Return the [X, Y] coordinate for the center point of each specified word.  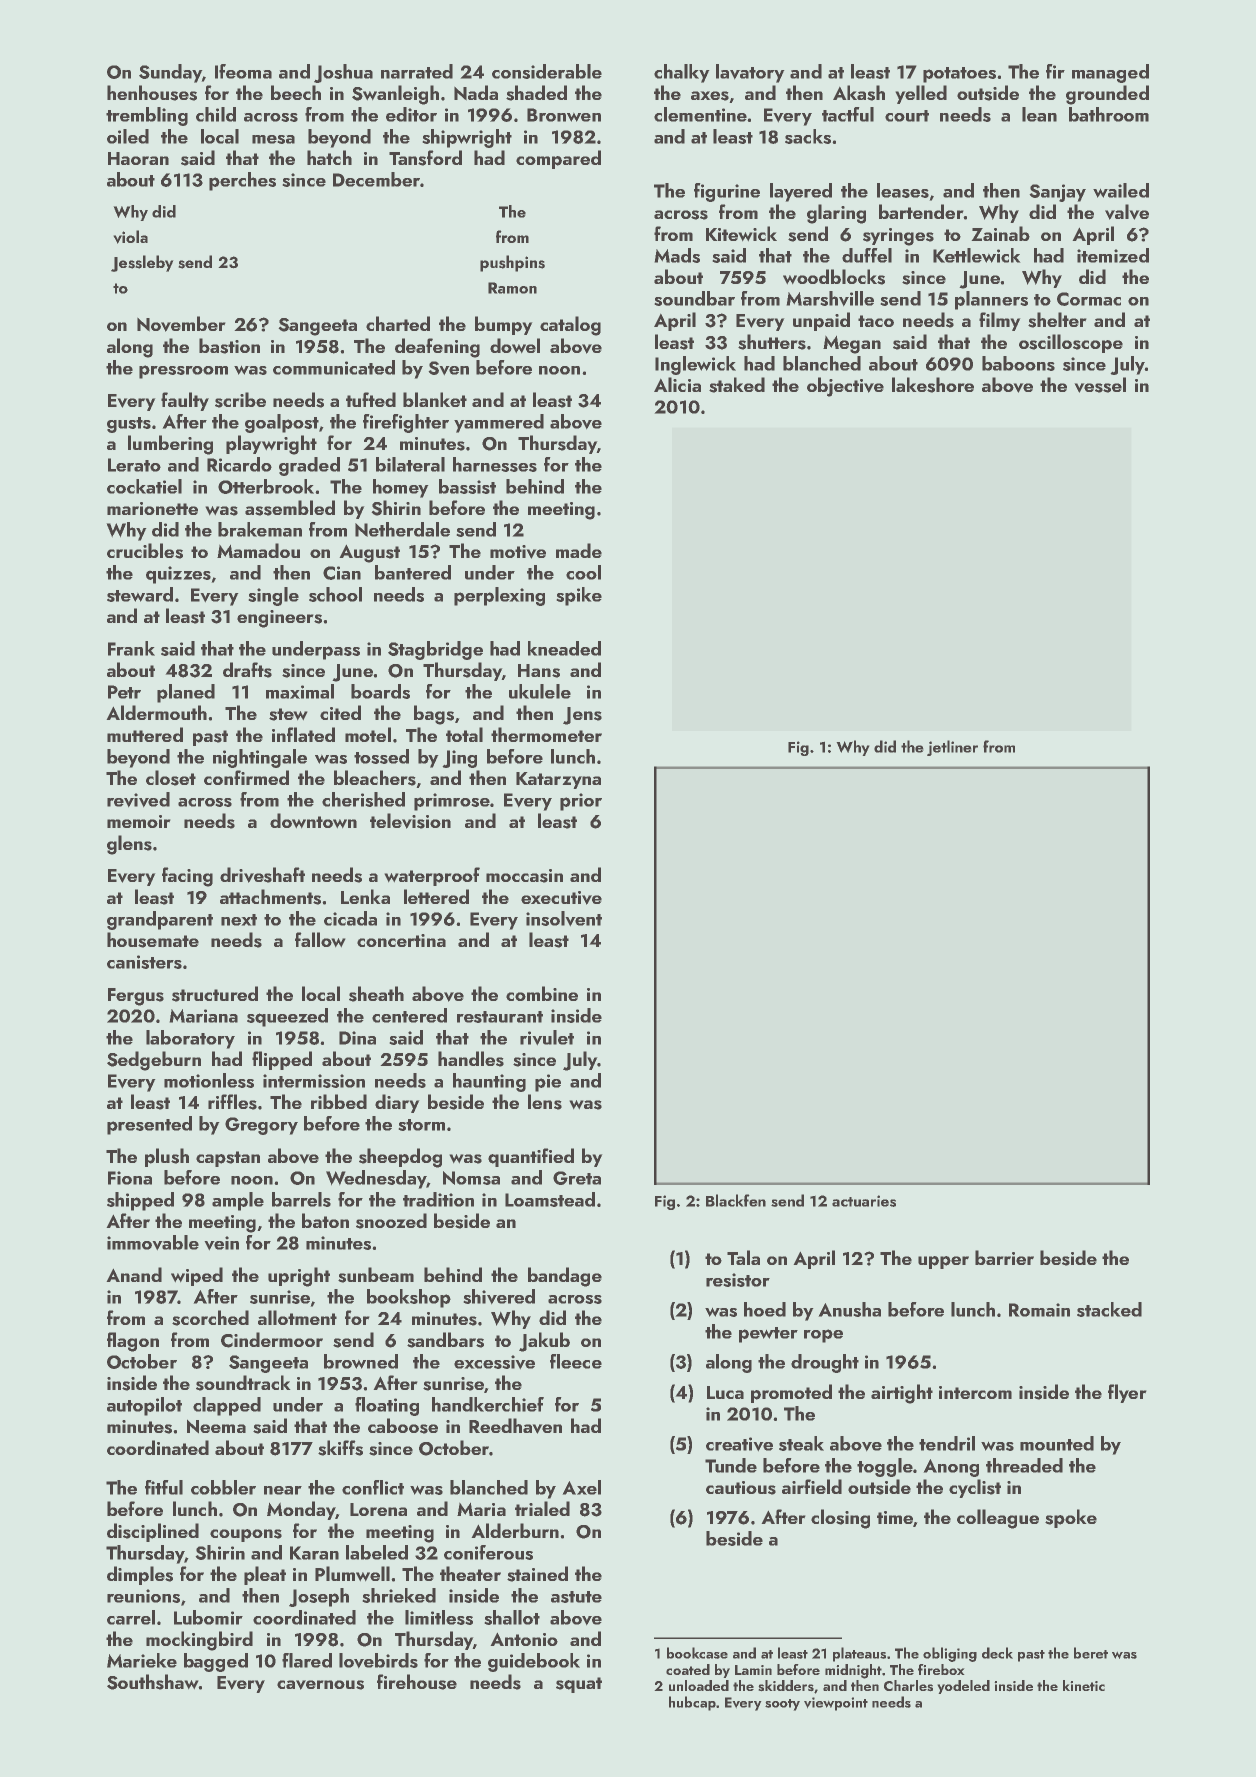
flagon [133, 1342]
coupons [246, 1535]
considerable [547, 71]
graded [309, 466]
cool [583, 572]
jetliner [952, 748]
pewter [768, 1335]
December [376, 179]
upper [943, 1262]
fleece [576, 1361]
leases [903, 190]
